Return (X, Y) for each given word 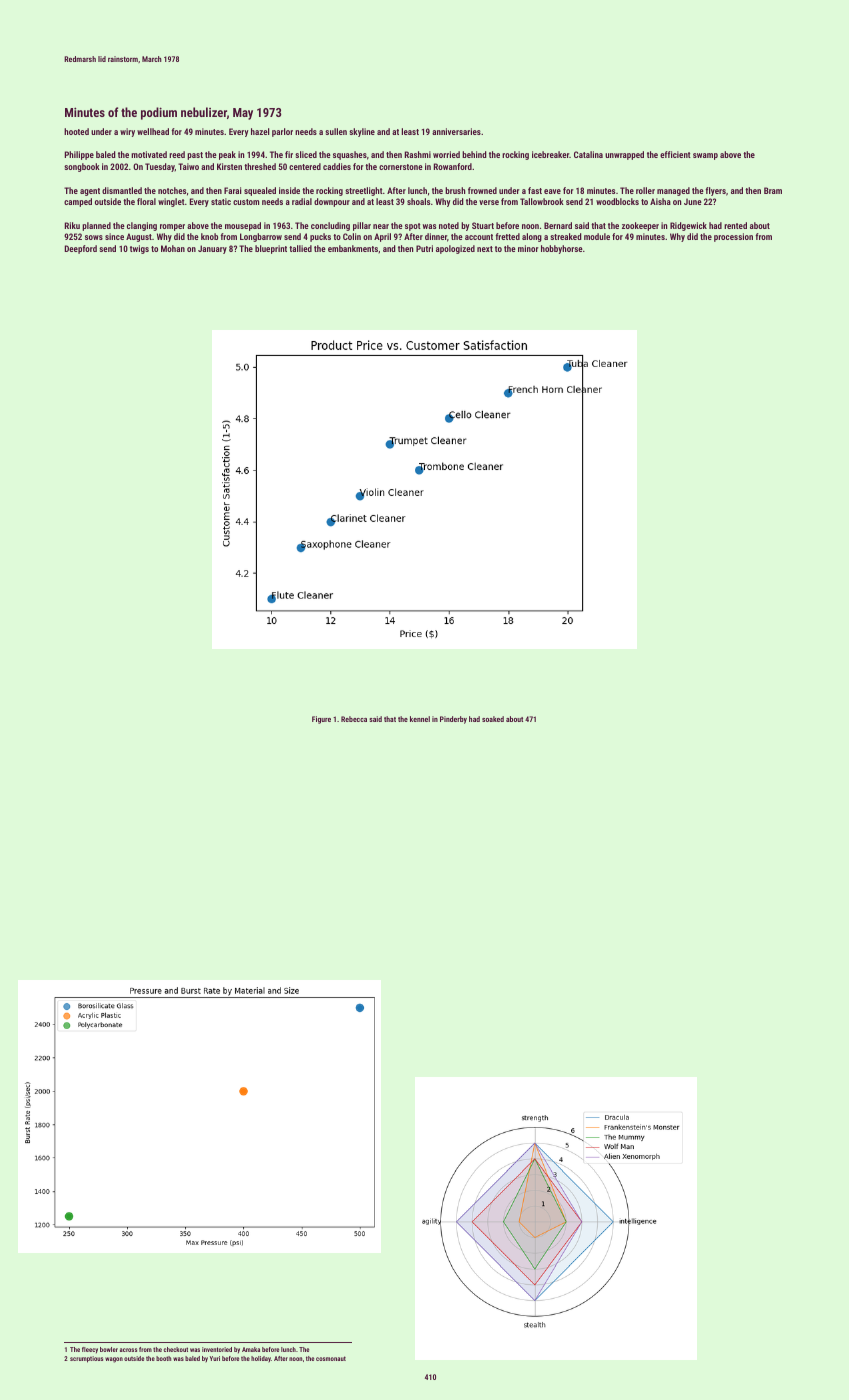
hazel (260, 131)
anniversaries (456, 131)
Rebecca (354, 719)
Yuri (215, 1358)
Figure (321, 720)
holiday (261, 1359)
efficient (675, 154)
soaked (493, 719)
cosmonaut (331, 1358)
